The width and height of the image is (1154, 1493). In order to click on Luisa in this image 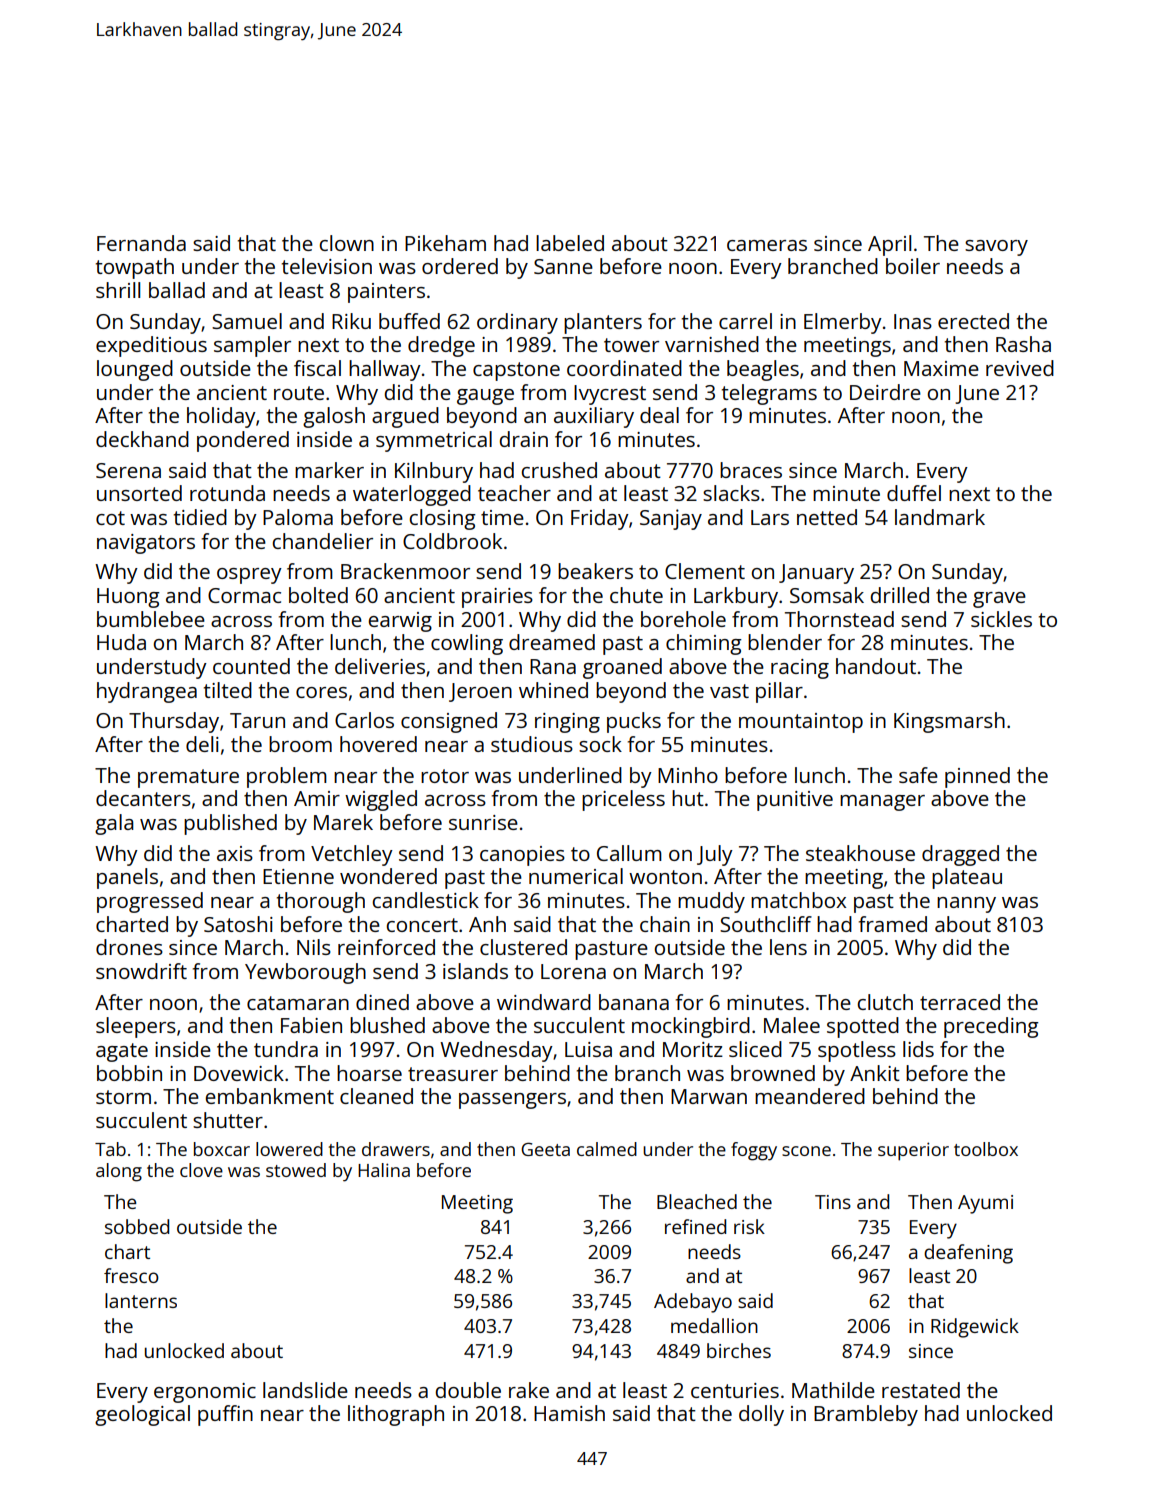, I will do `click(588, 1049)`.
